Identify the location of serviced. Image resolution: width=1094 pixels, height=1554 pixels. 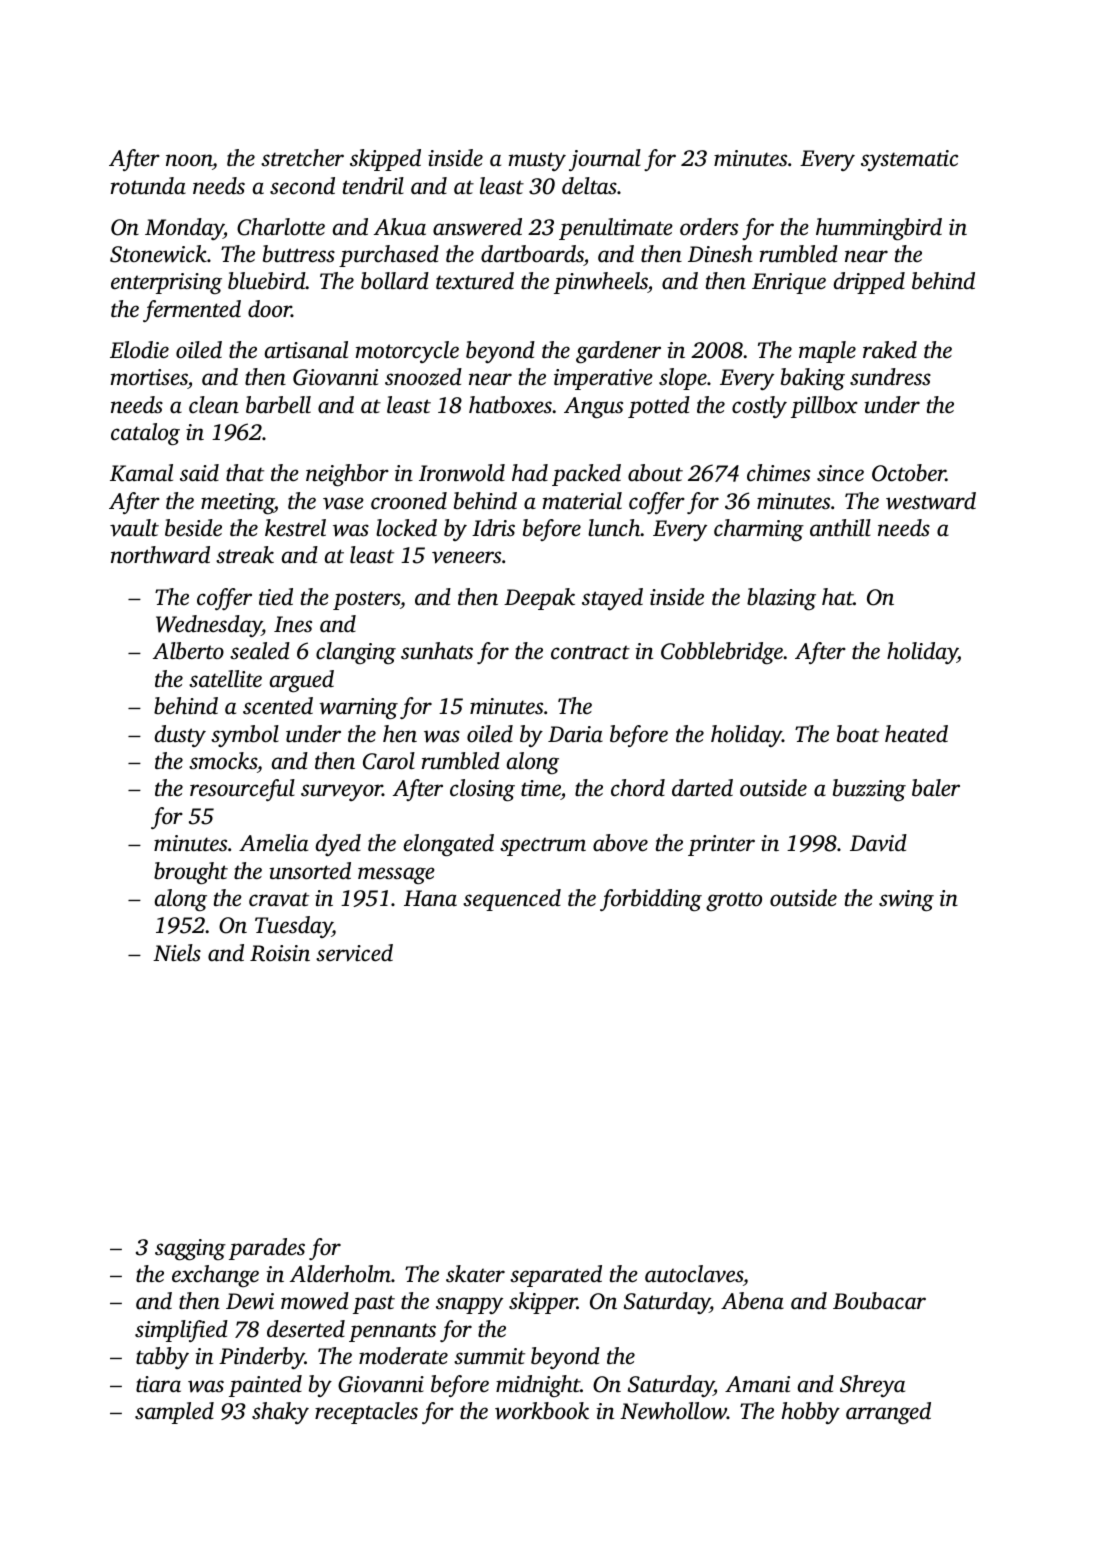
(354, 953).
